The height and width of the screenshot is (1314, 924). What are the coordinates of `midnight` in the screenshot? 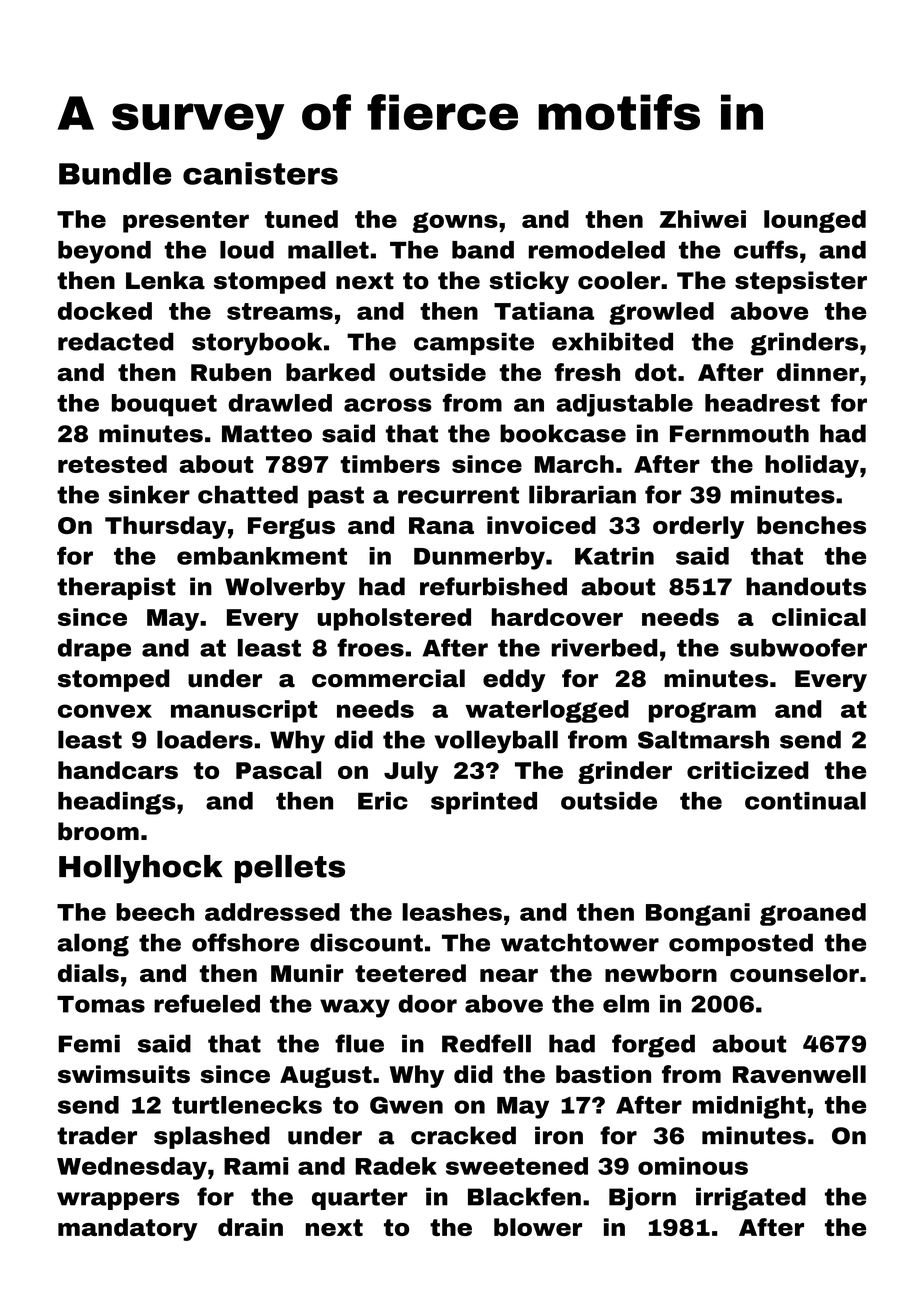 It's located at (749, 1107).
